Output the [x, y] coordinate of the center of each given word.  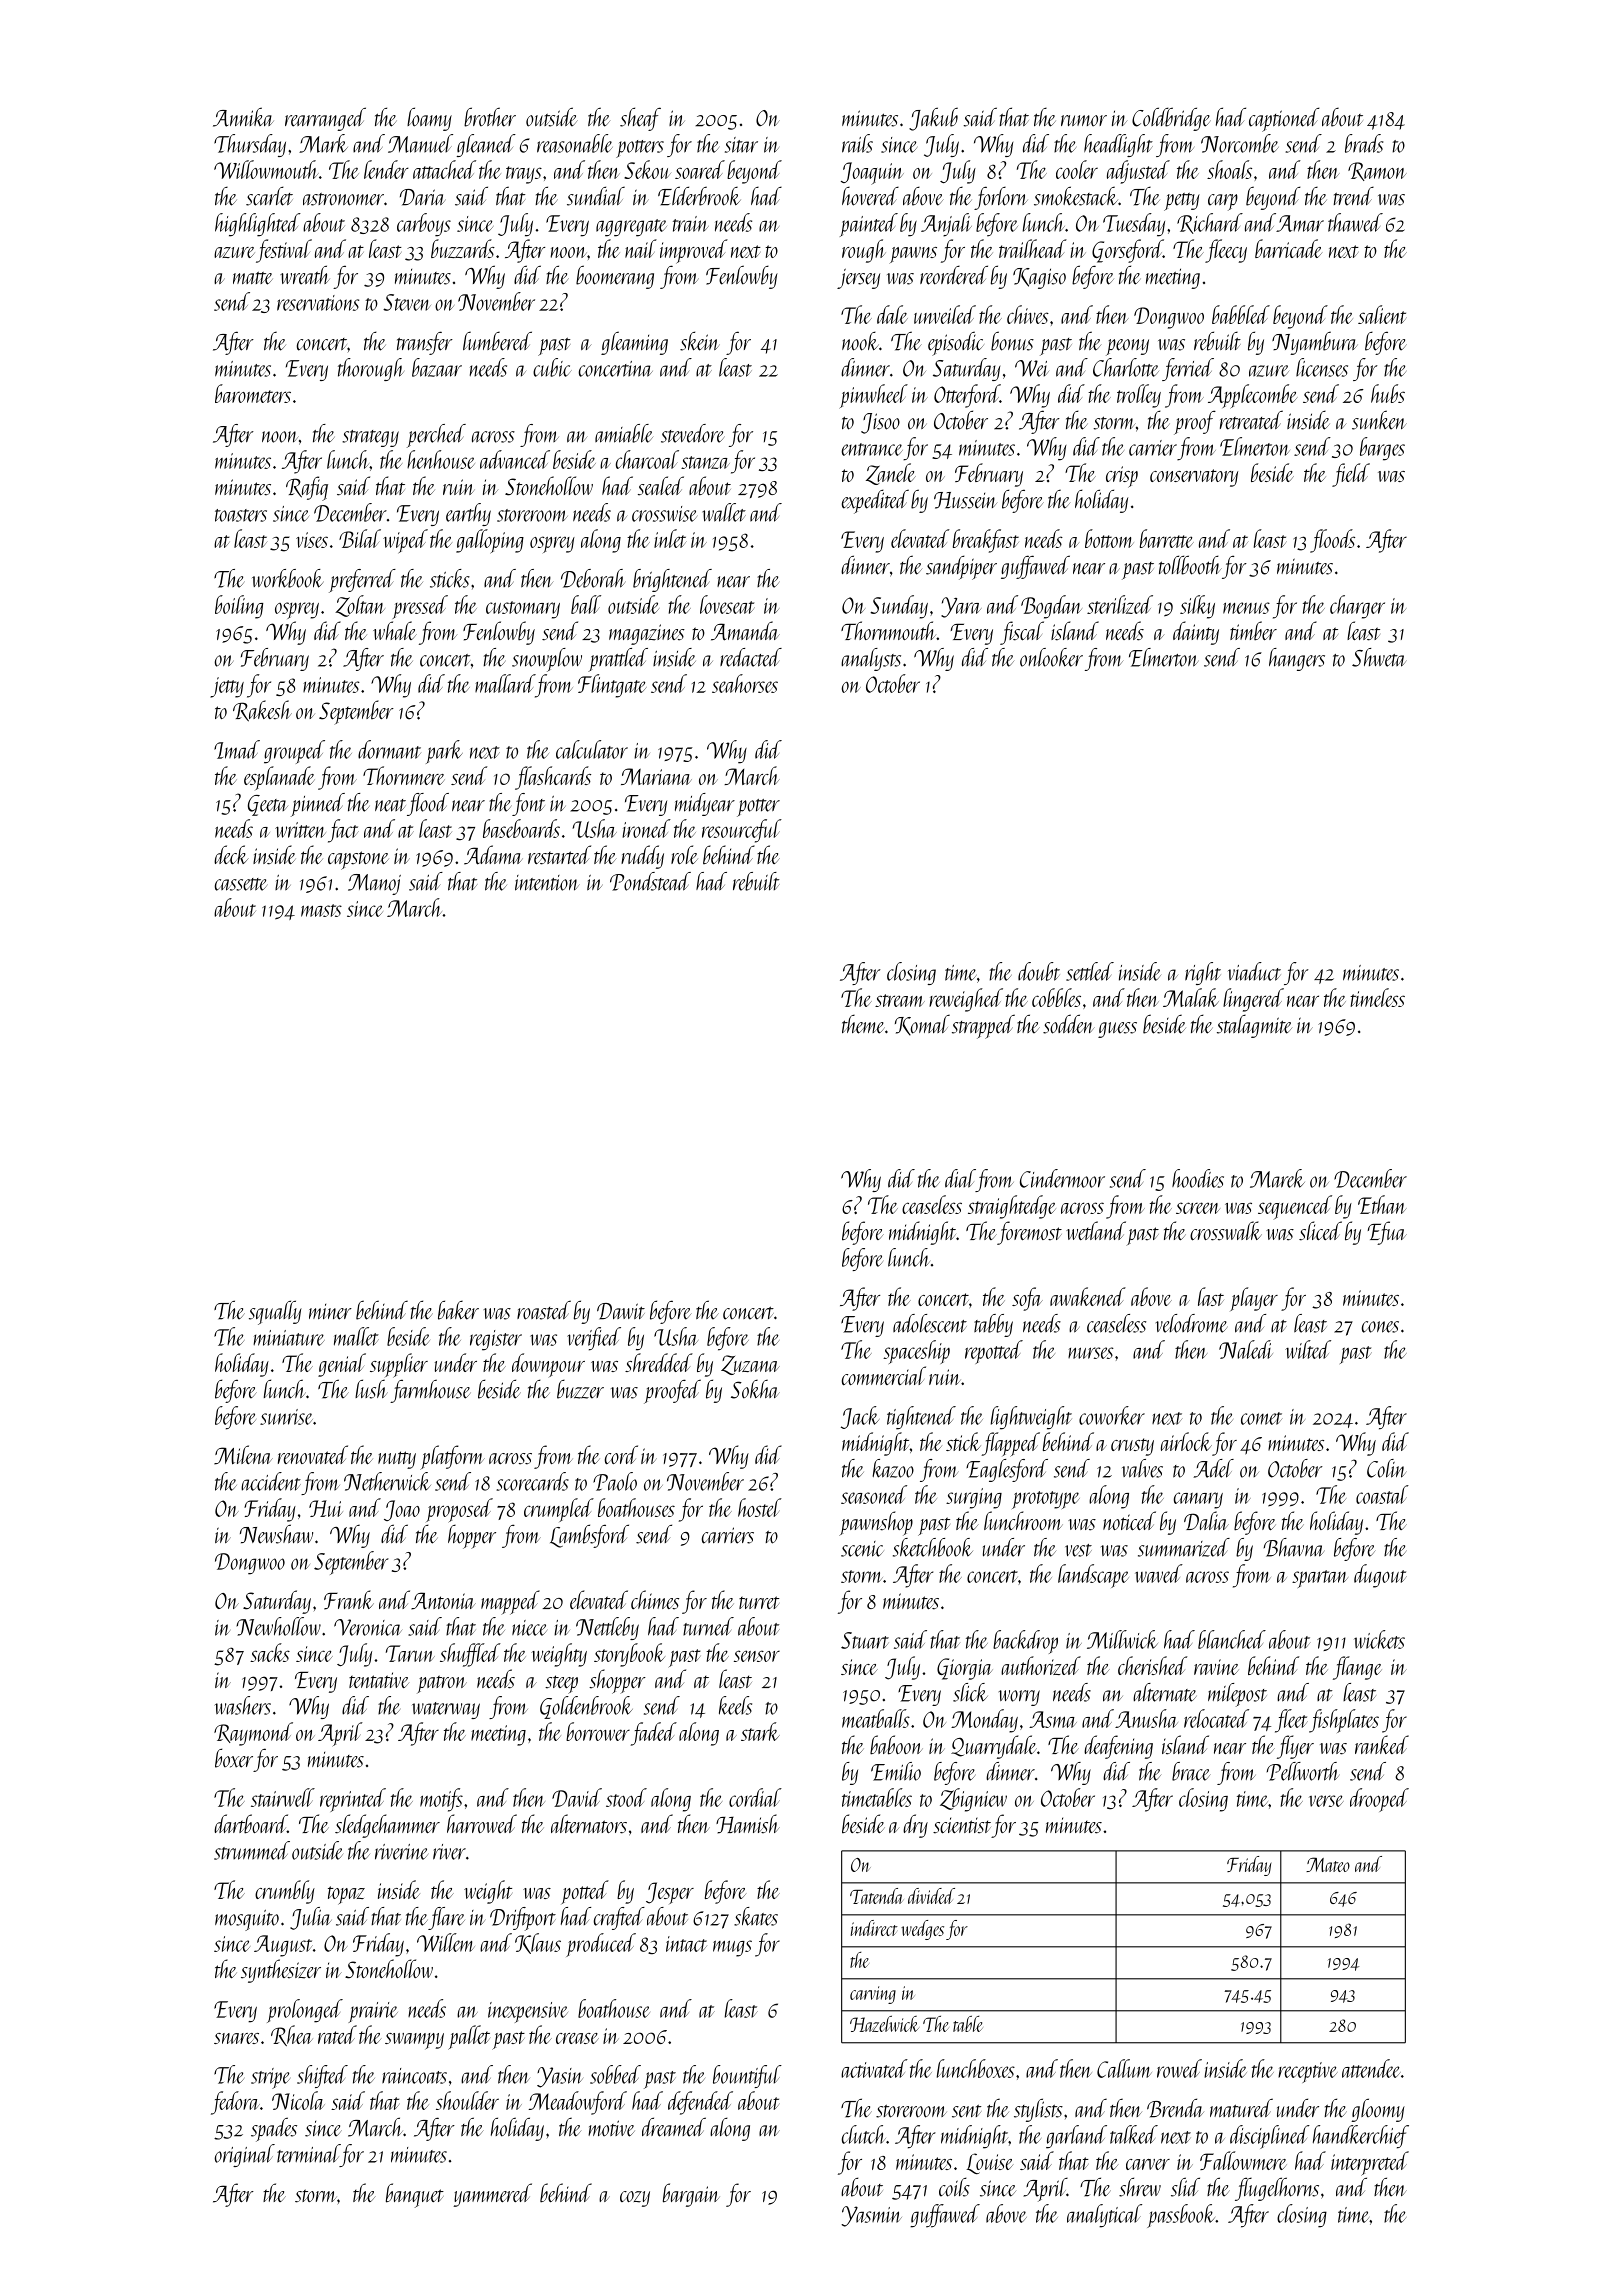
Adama [493, 855]
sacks [270, 1652]
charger [1357, 607]
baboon [896, 1745]
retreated [1251, 420]
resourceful [742, 831]
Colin [1387, 1468]
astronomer [343, 199]
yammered [492, 2195]
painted [869, 225]
